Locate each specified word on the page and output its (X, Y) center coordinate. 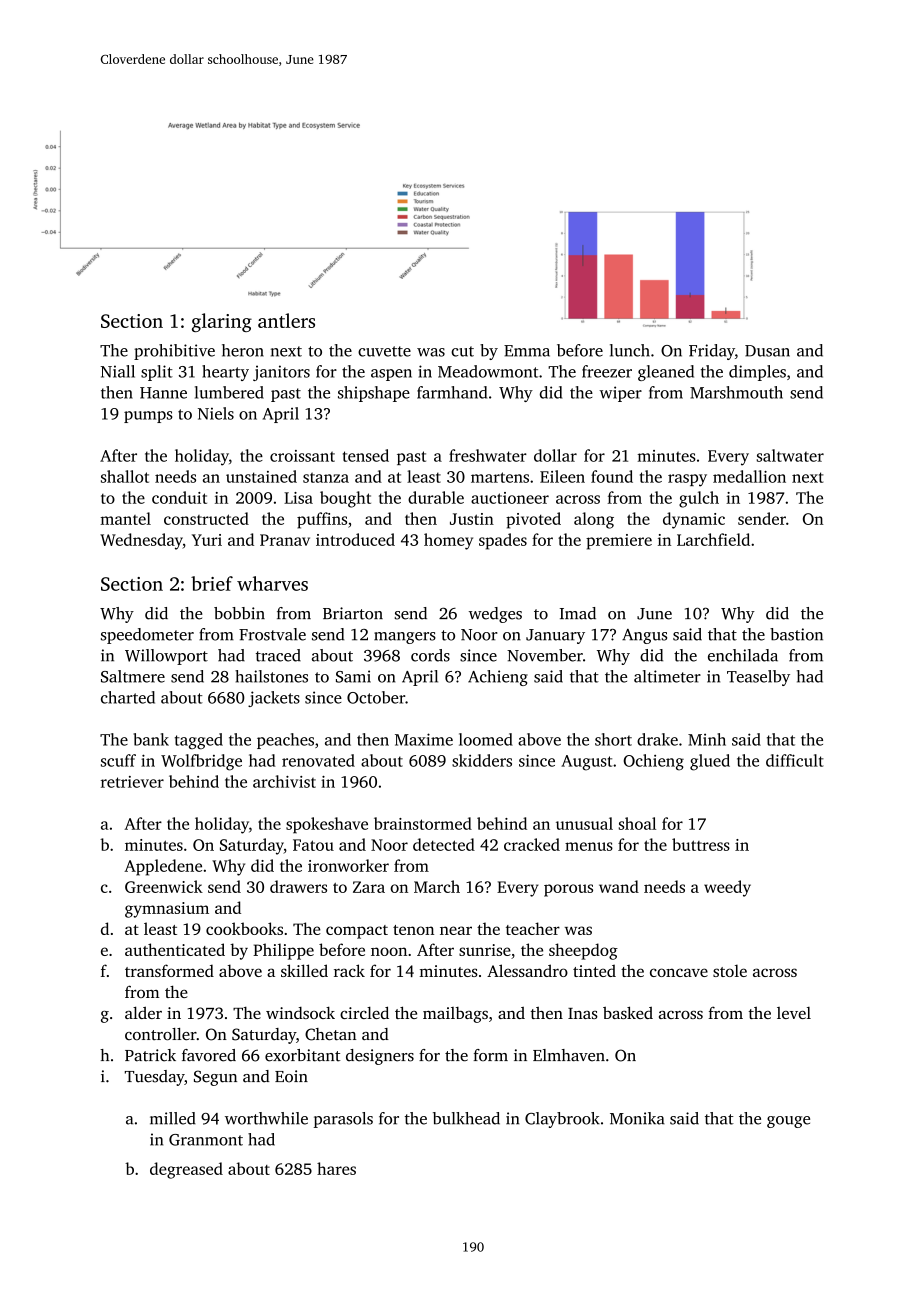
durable (436, 497)
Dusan (767, 351)
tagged (199, 741)
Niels (216, 413)
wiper (620, 394)
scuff (118, 760)
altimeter (667, 676)
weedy (727, 888)
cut (462, 351)
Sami (353, 676)
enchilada (743, 655)
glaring (222, 322)
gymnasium (167, 910)
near (456, 930)
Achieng (498, 678)
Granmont (206, 1140)
